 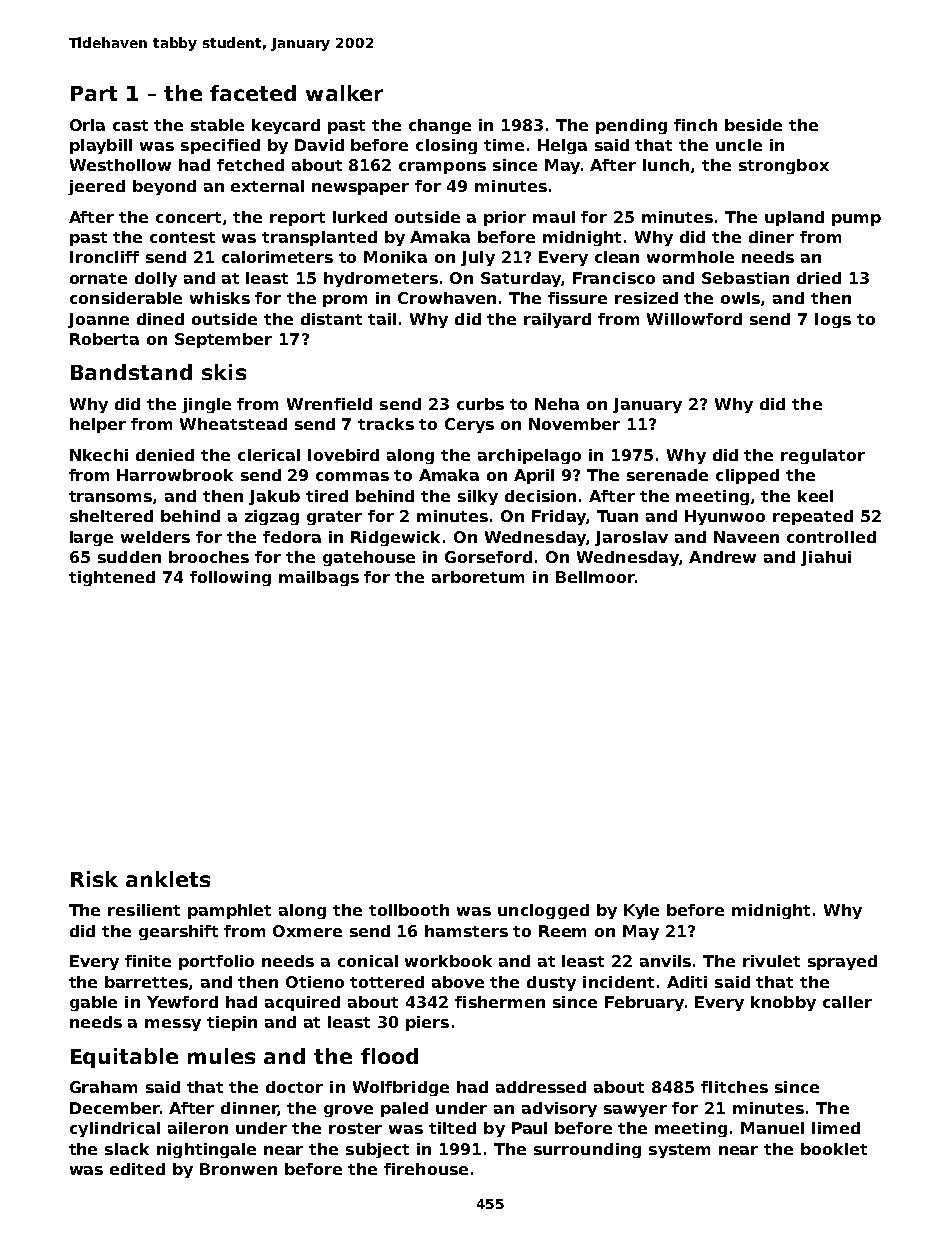 I want to click on regulator, so click(x=823, y=456).
